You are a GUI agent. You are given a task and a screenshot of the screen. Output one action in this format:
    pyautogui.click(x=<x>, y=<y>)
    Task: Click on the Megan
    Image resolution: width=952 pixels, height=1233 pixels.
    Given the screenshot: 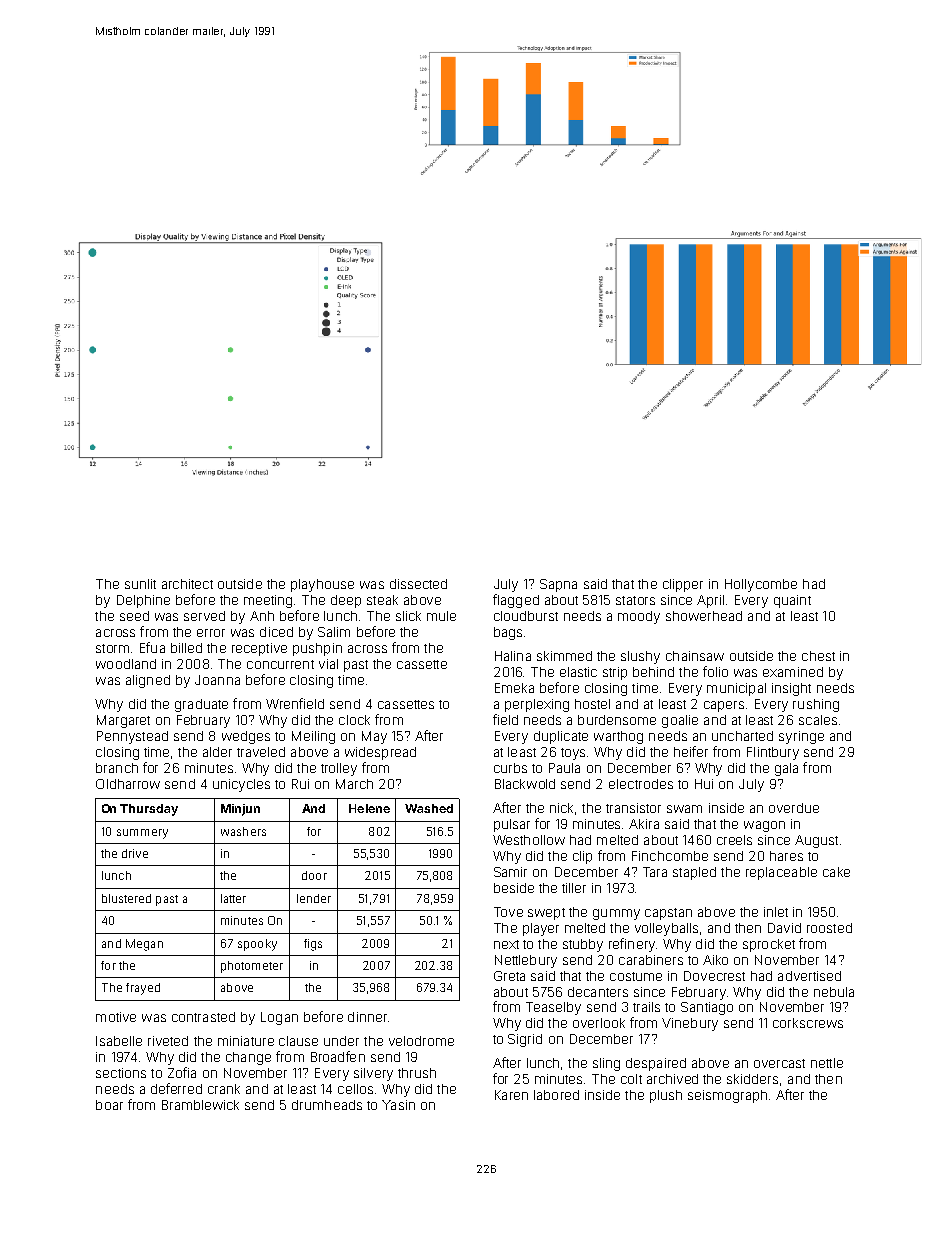 What is the action you would take?
    pyautogui.click(x=144, y=945)
